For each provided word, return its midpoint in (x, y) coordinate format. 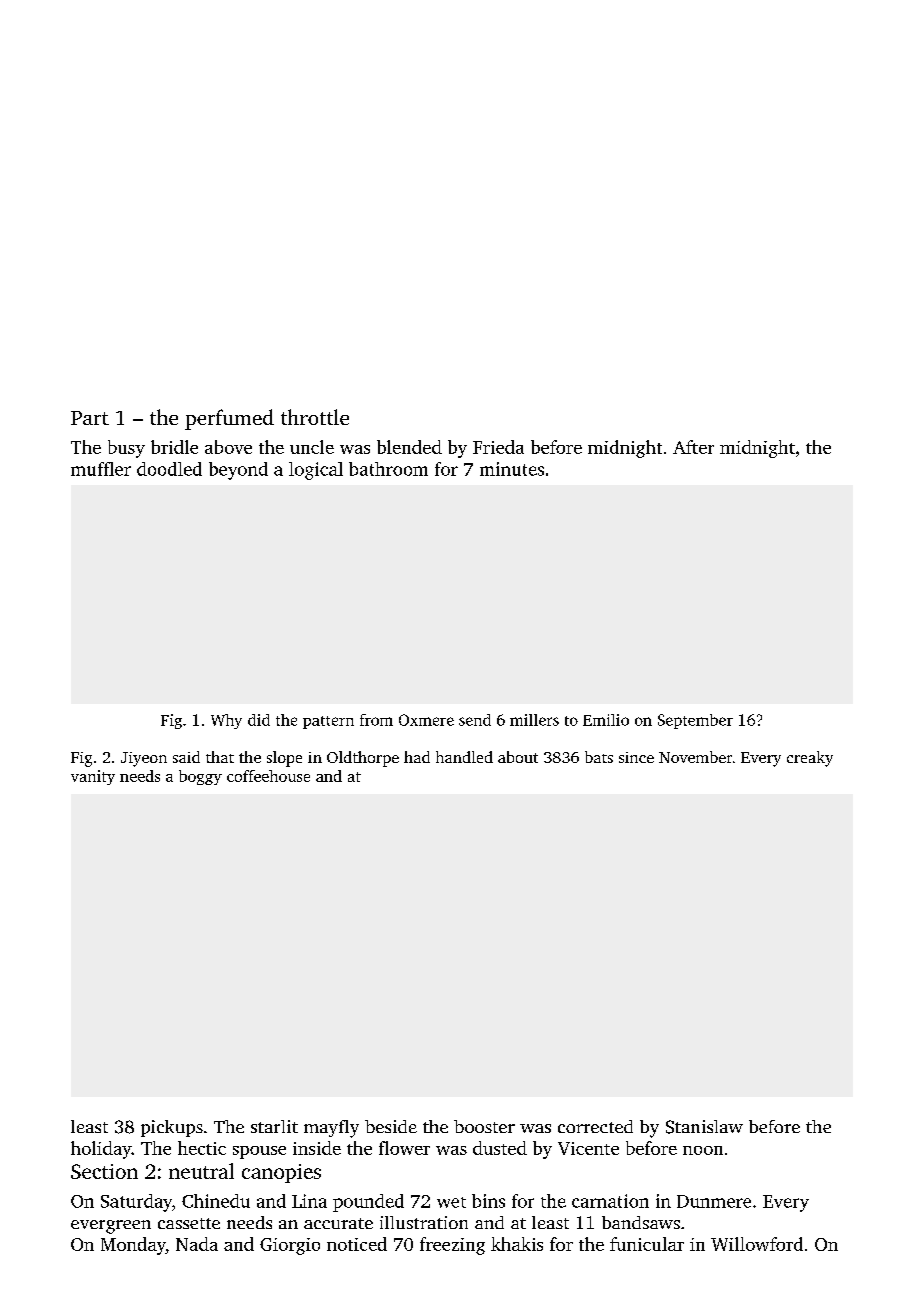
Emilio (606, 720)
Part (90, 418)
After (693, 447)
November (695, 757)
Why (226, 721)
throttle (315, 417)
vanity (93, 777)
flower (404, 1148)
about (518, 757)
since (636, 757)
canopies (281, 1173)
